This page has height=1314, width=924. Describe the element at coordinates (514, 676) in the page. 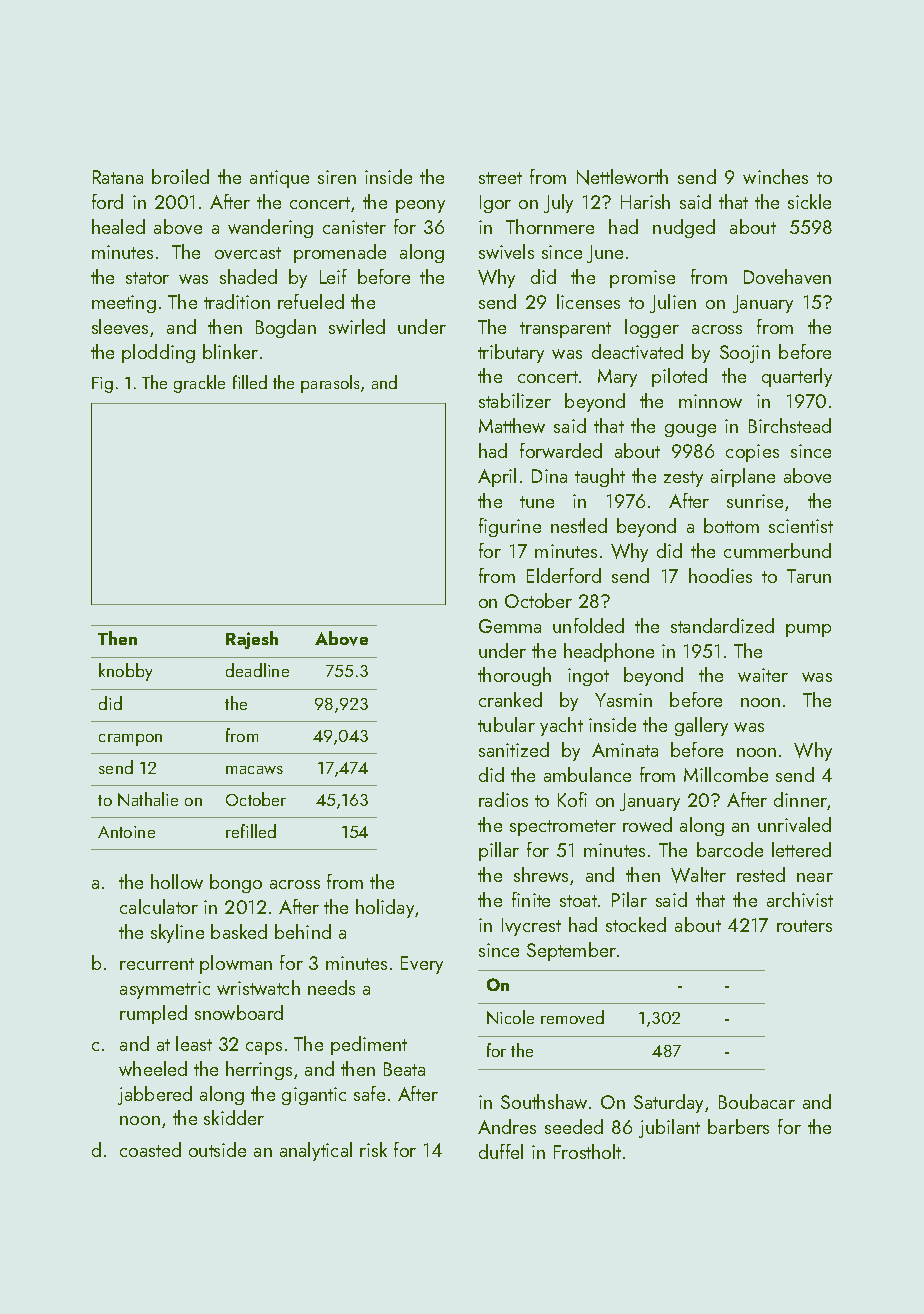

I see `thorough` at that location.
